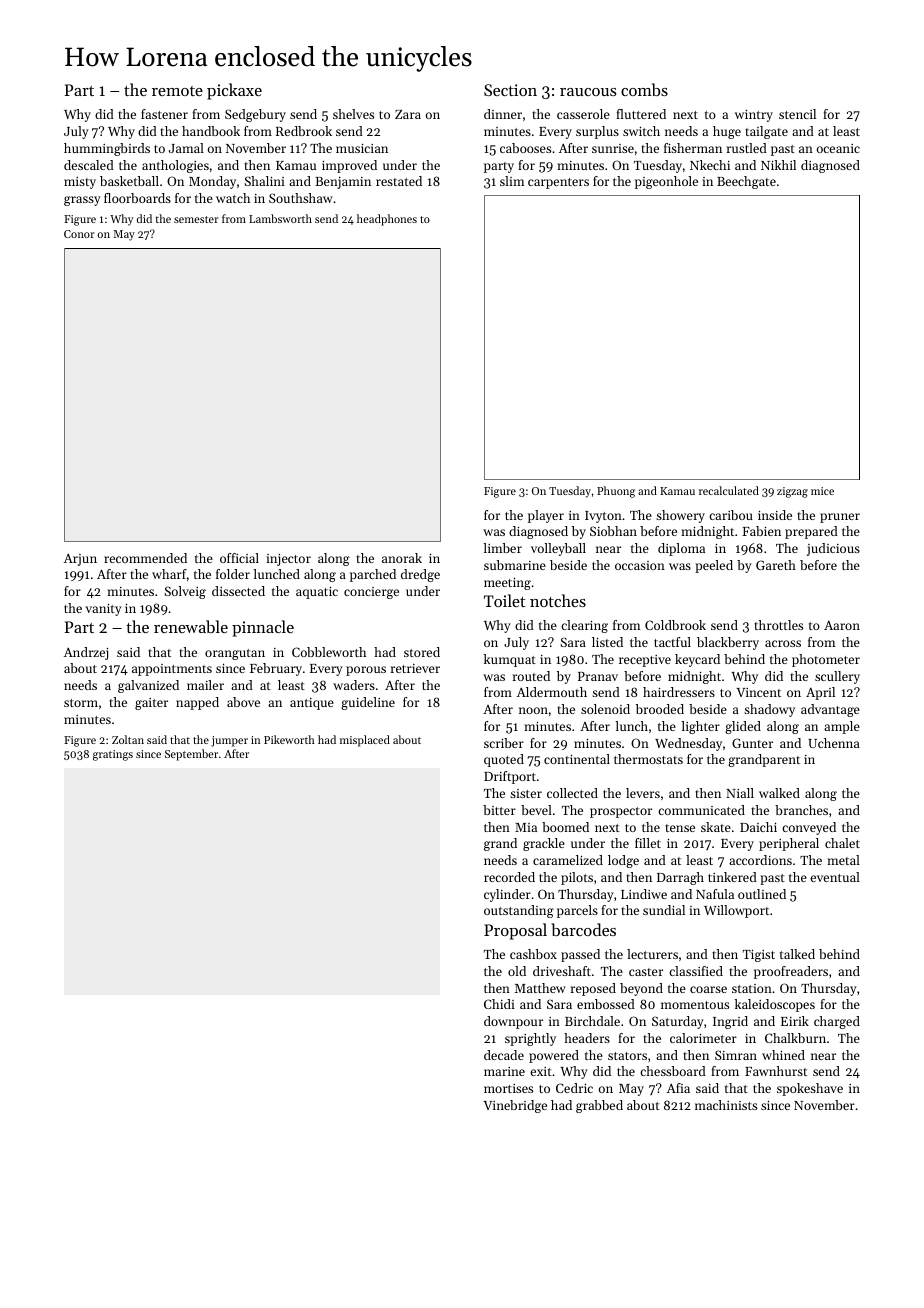 This page has width=924, height=1308. What do you see at coordinates (838, 148) in the page?
I see `oceanic` at bounding box center [838, 148].
